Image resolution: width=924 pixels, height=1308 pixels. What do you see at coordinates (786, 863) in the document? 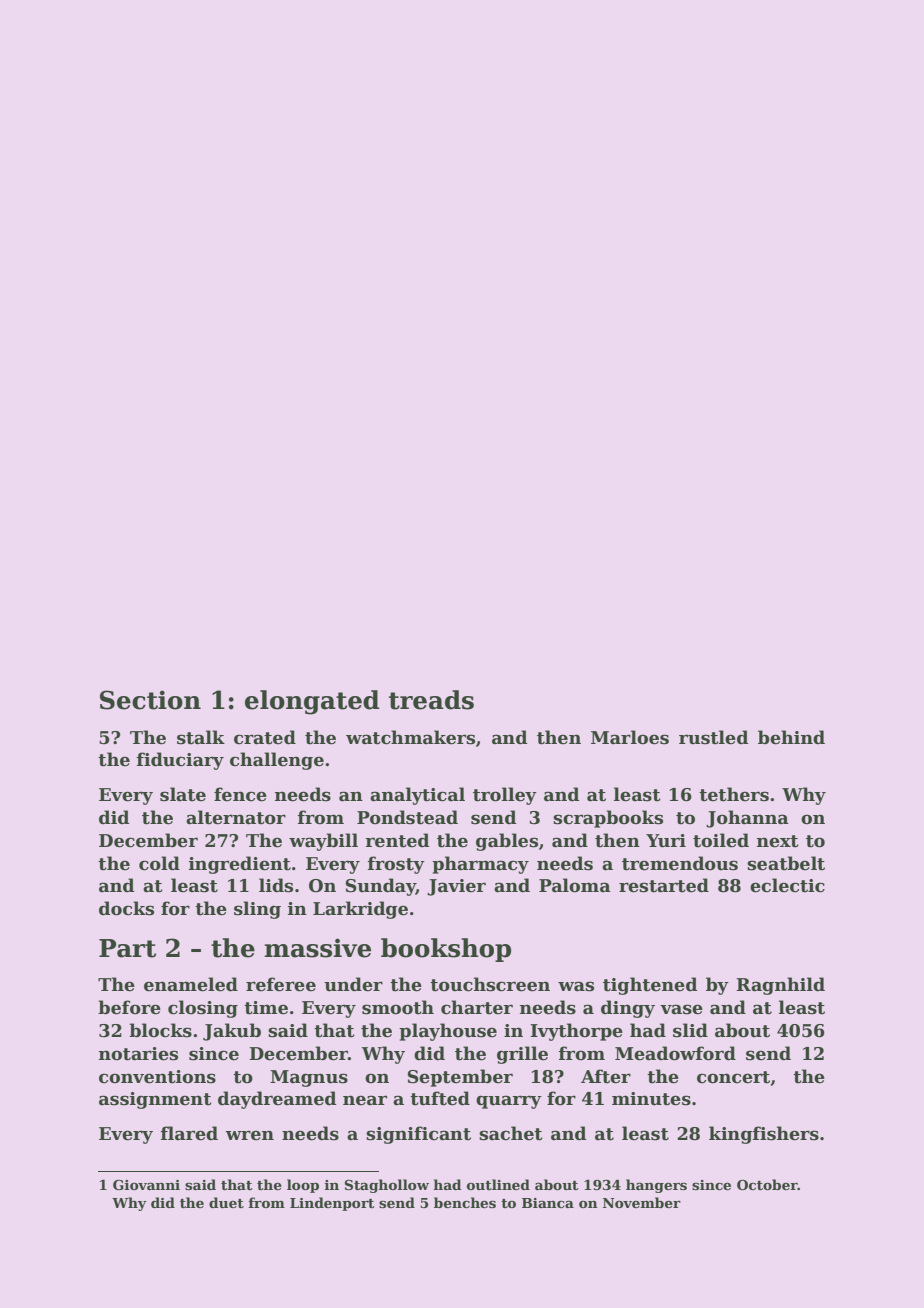
I see `seatbelt` at bounding box center [786, 863].
